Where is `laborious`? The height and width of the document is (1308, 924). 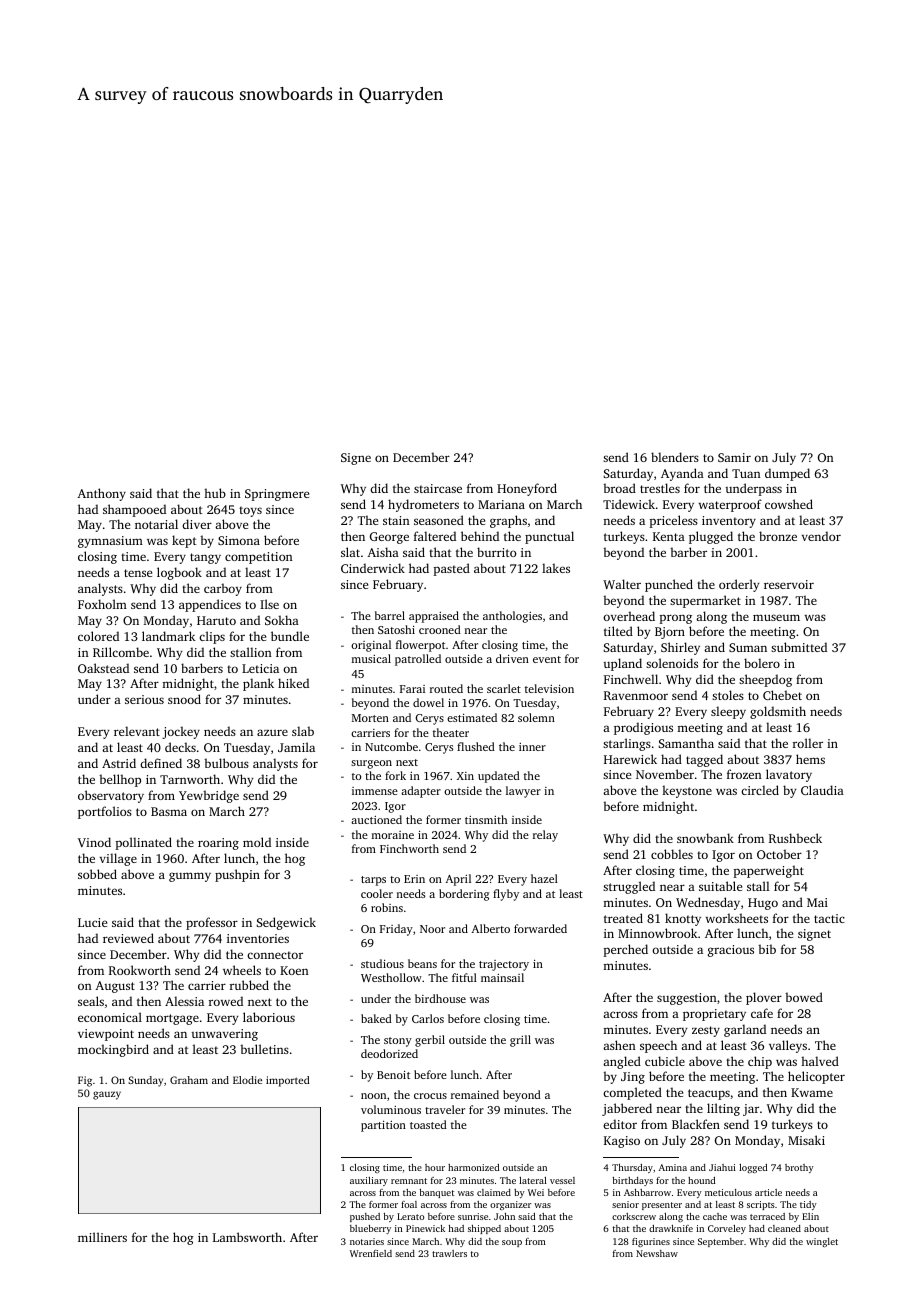 laborious is located at coordinates (269, 1017).
